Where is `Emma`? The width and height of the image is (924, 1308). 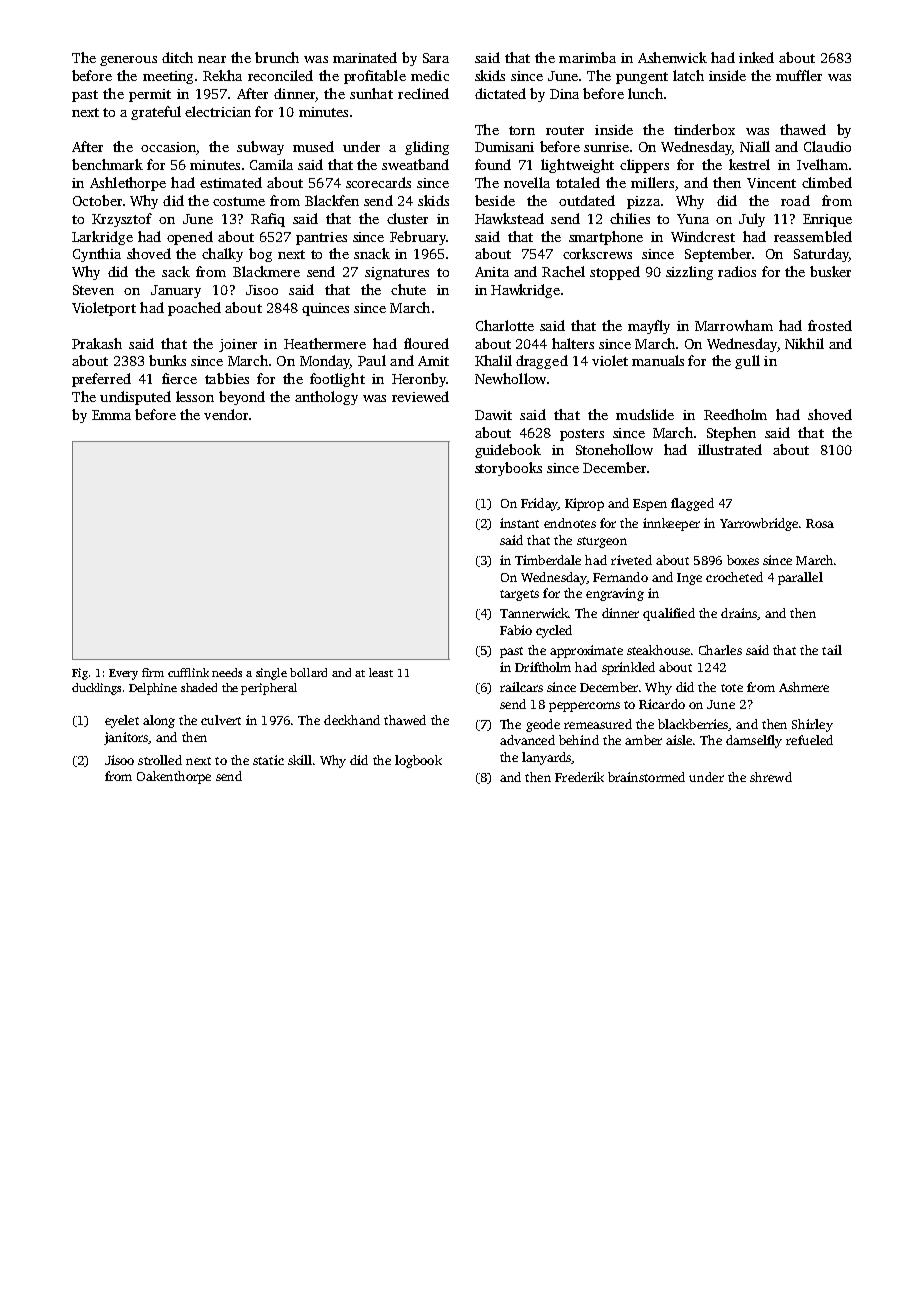
Emma is located at coordinates (111, 415).
